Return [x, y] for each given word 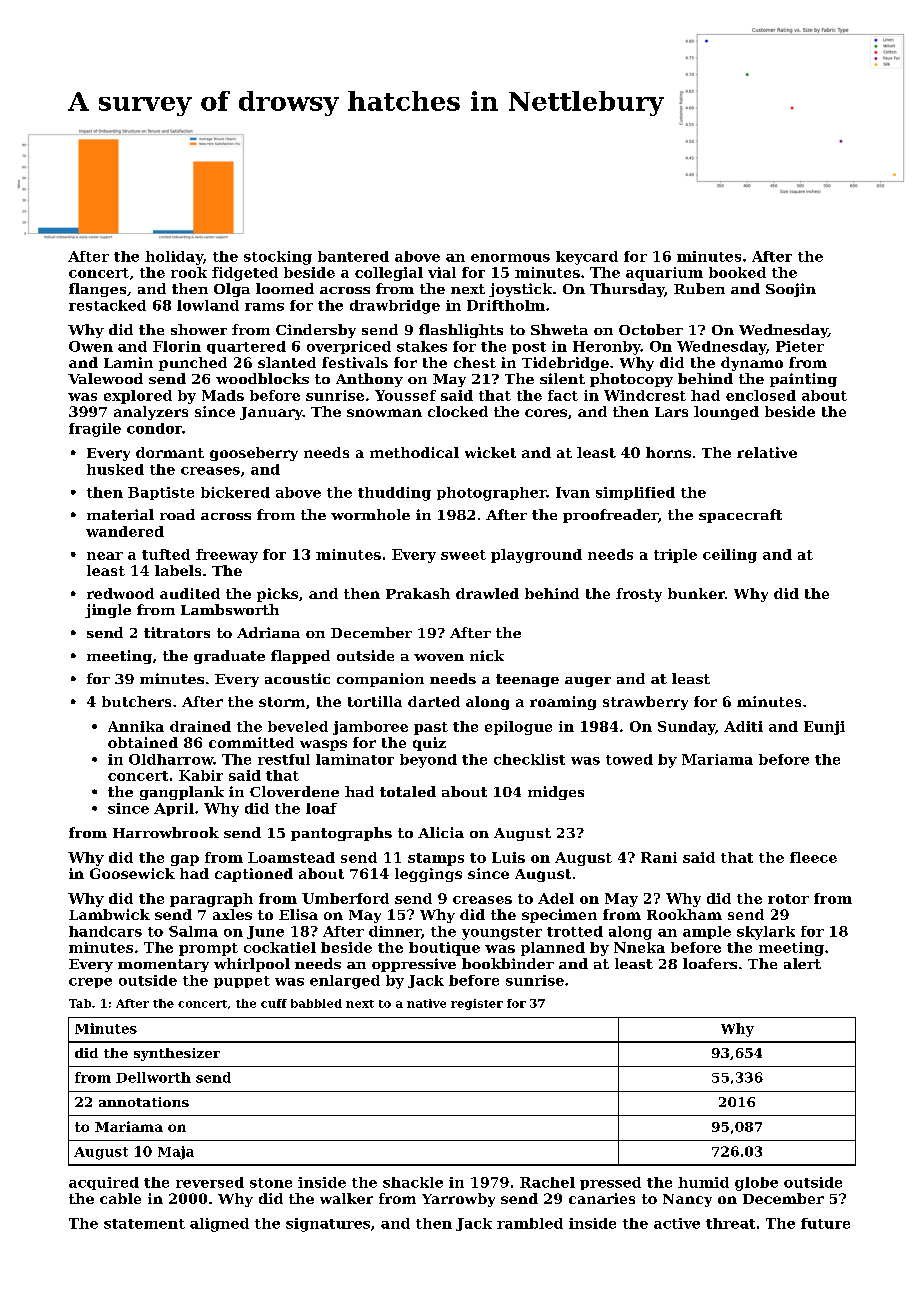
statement [144, 1224]
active [677, 1223]
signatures [328, 1225]
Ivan [573, 492]
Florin [177, 346]
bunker [696, 593]
